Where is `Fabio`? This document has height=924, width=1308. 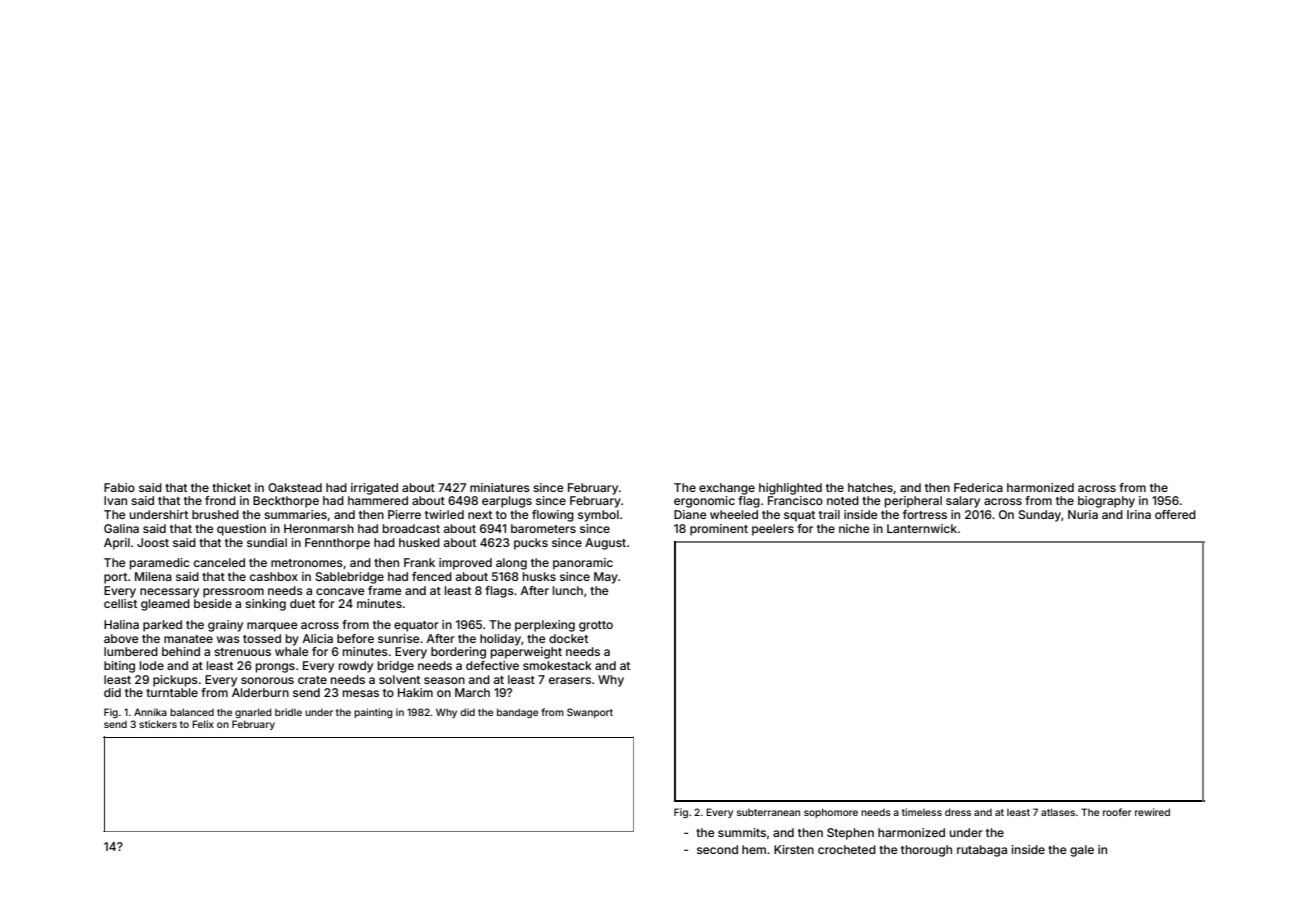
Fabio is located at coordinates (119, 487).
